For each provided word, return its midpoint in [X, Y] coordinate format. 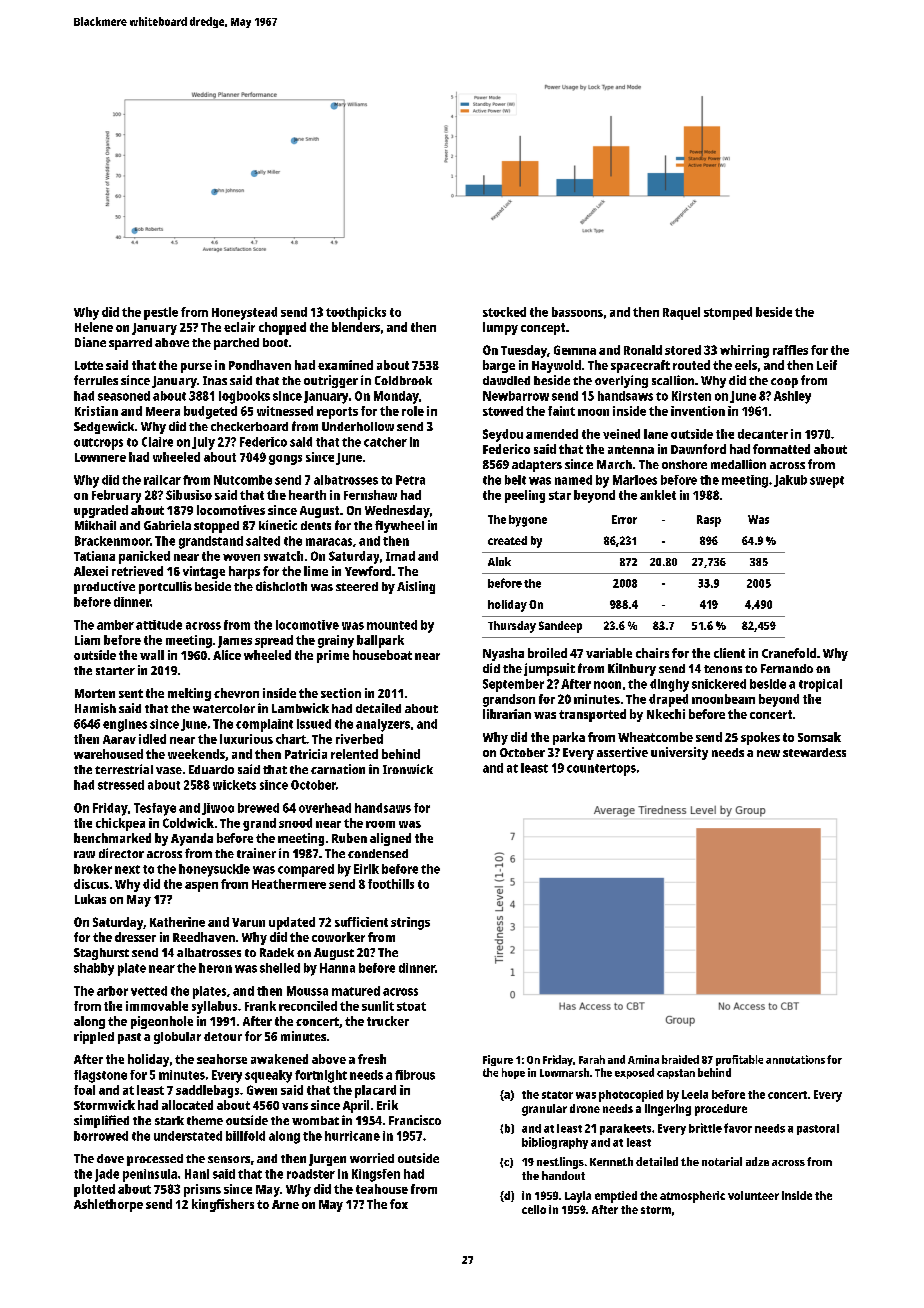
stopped [216, 527]
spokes [760, 738]
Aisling [416, 587]
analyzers [383, 725]
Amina [643, 1059]
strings [410, 923]
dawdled [506, 380]
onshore [684, 464]
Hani [197, 1174]
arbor [112, 991]
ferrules [96, 380]
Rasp [709, 521]
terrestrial [124, 769]
